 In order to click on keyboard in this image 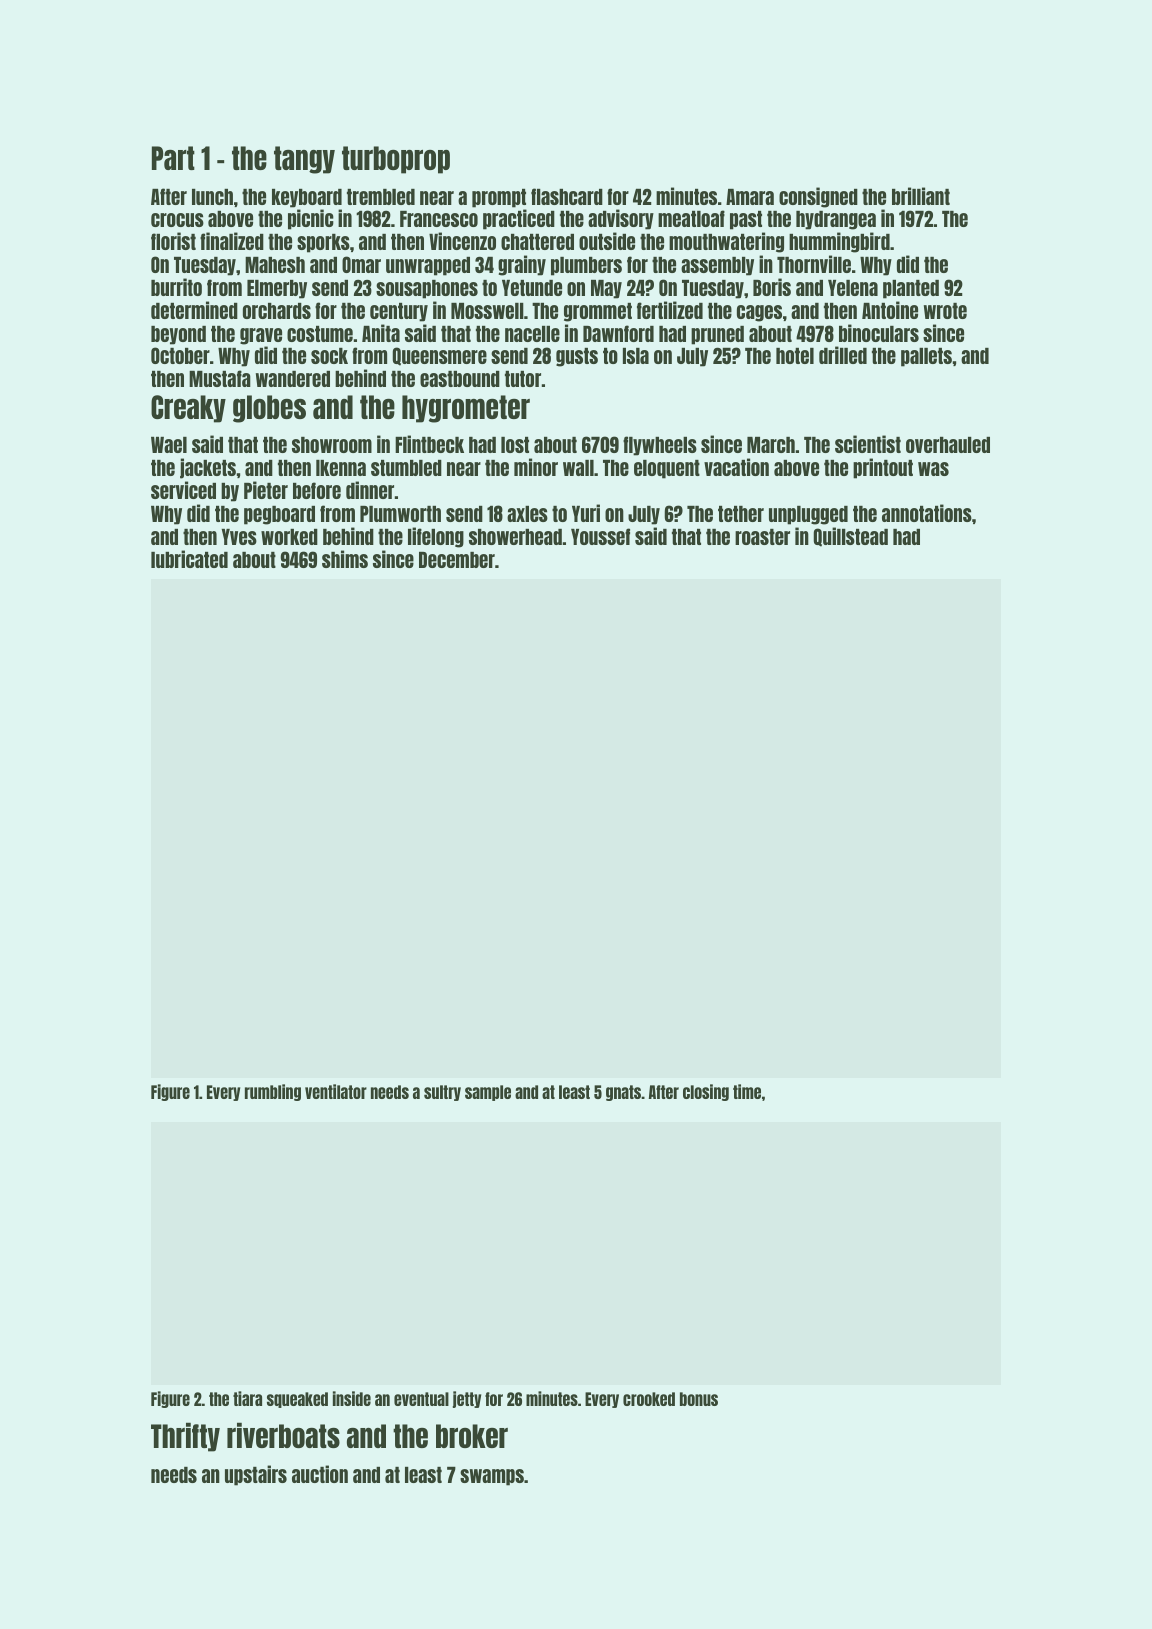, I will do `click(307, 198)`.
